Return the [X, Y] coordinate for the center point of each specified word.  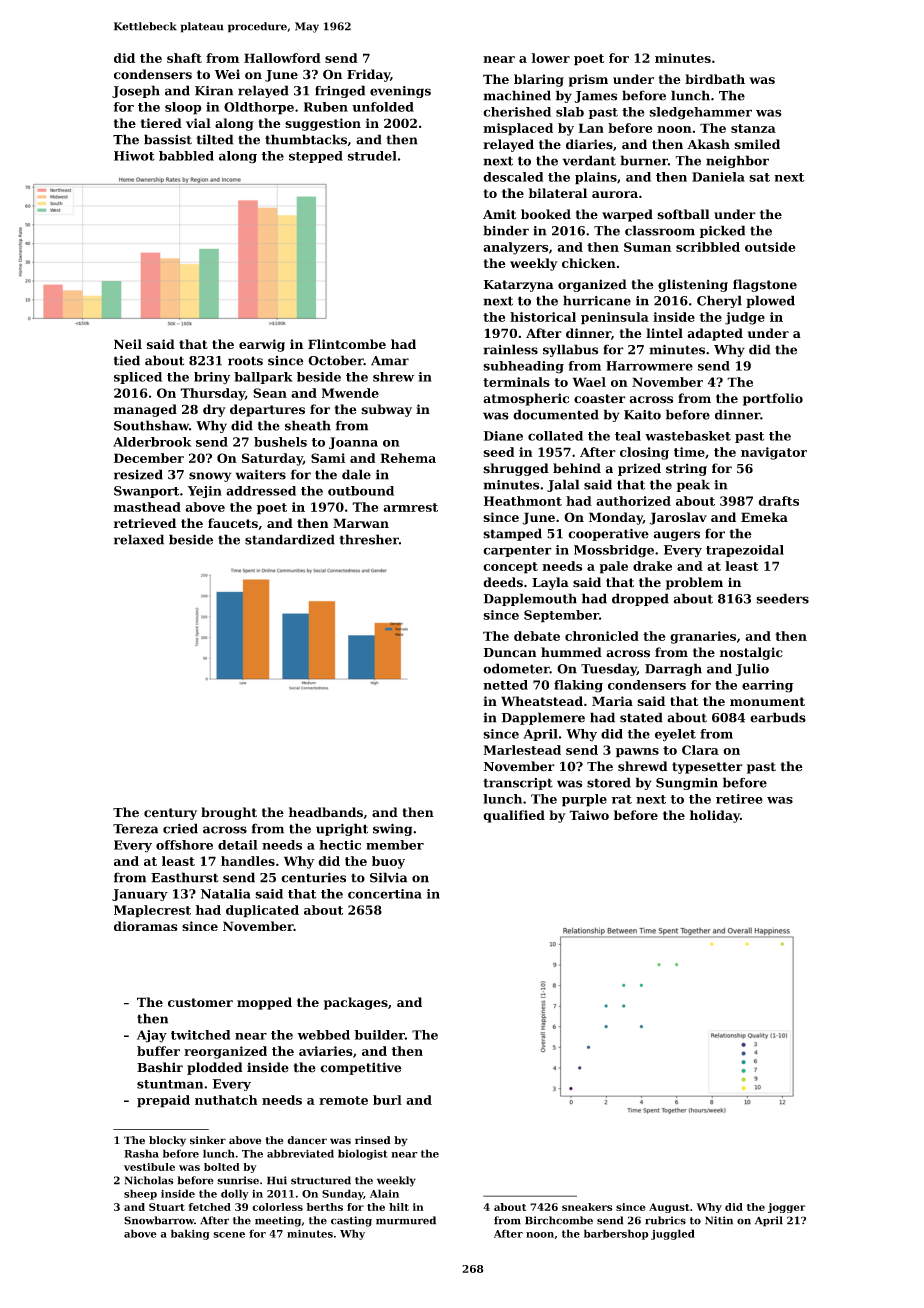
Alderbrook [152, 442]
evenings [400, 92]
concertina [385, 894]
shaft [184, 58]
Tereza [135, 829]
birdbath [715, 79]
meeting [278, 1221]
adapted [715, 334]
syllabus [570, 350]
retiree [739, 799]
